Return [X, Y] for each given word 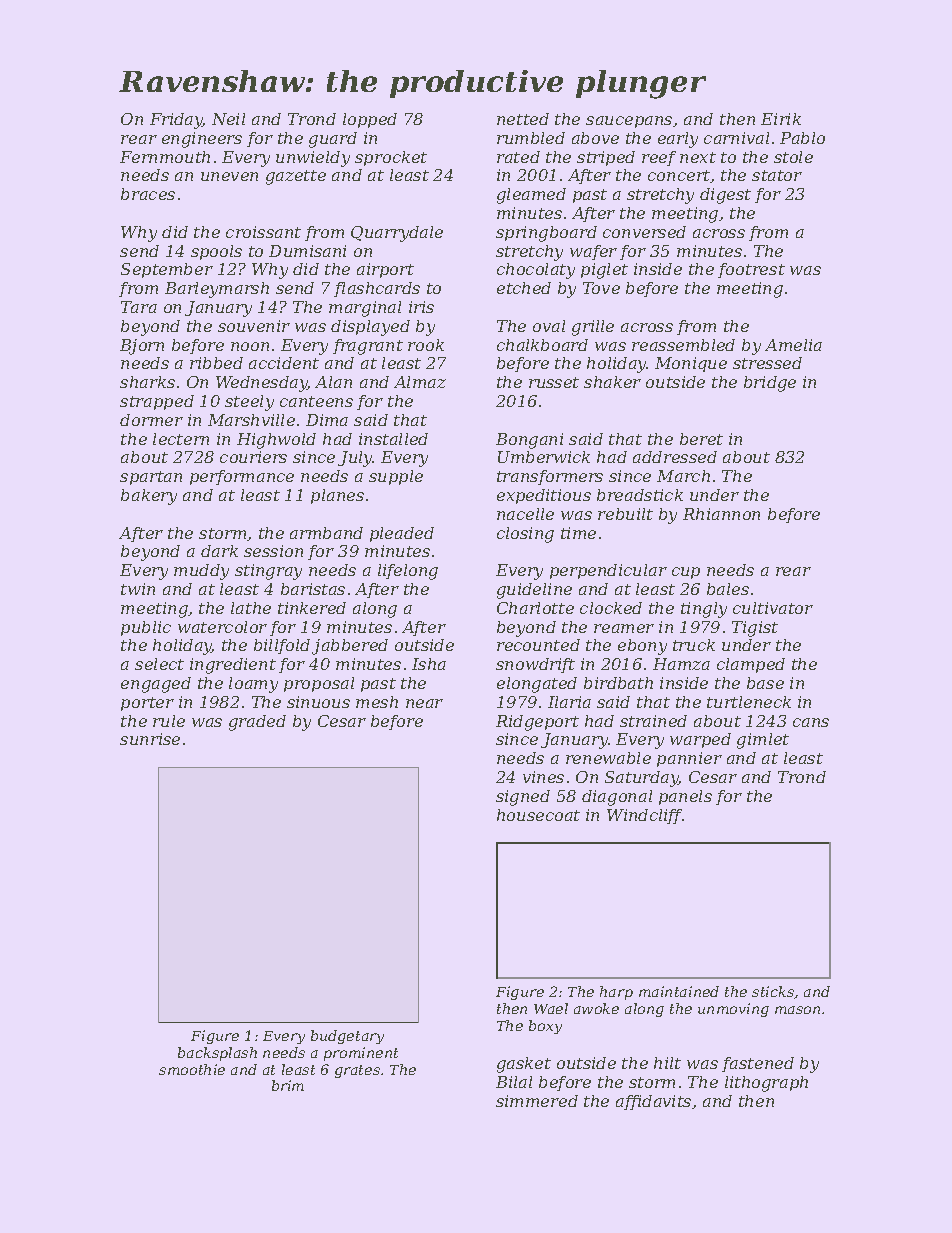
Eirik [781, 119]
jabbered [350, 647]
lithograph [766, 1084]
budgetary [347, 1037]
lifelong [408, 572]
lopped [370, 120]
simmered [537, 1101]
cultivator [773, 608]
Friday [176, 121]
